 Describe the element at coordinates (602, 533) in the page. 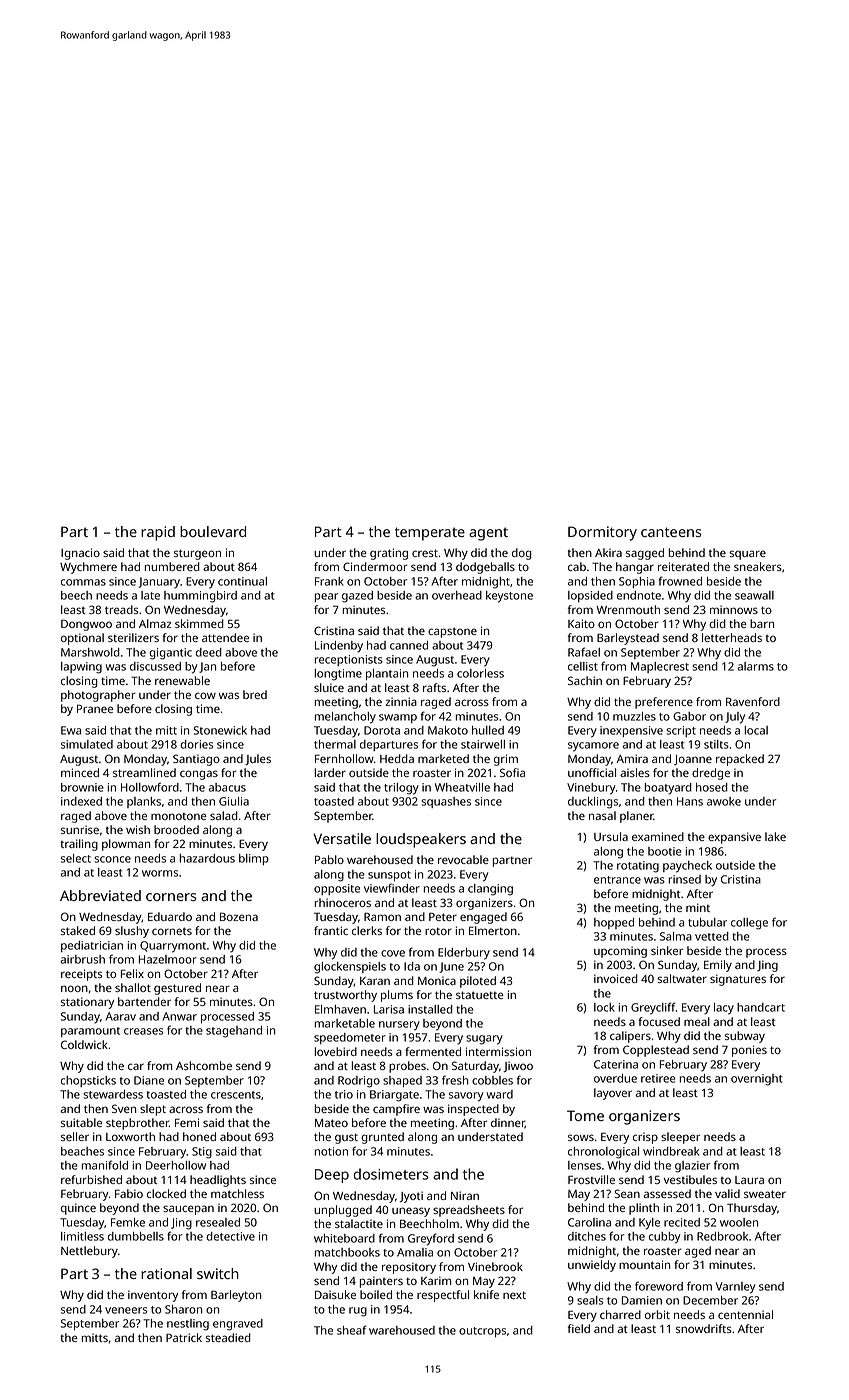

I see `Dormitory` at that location.
